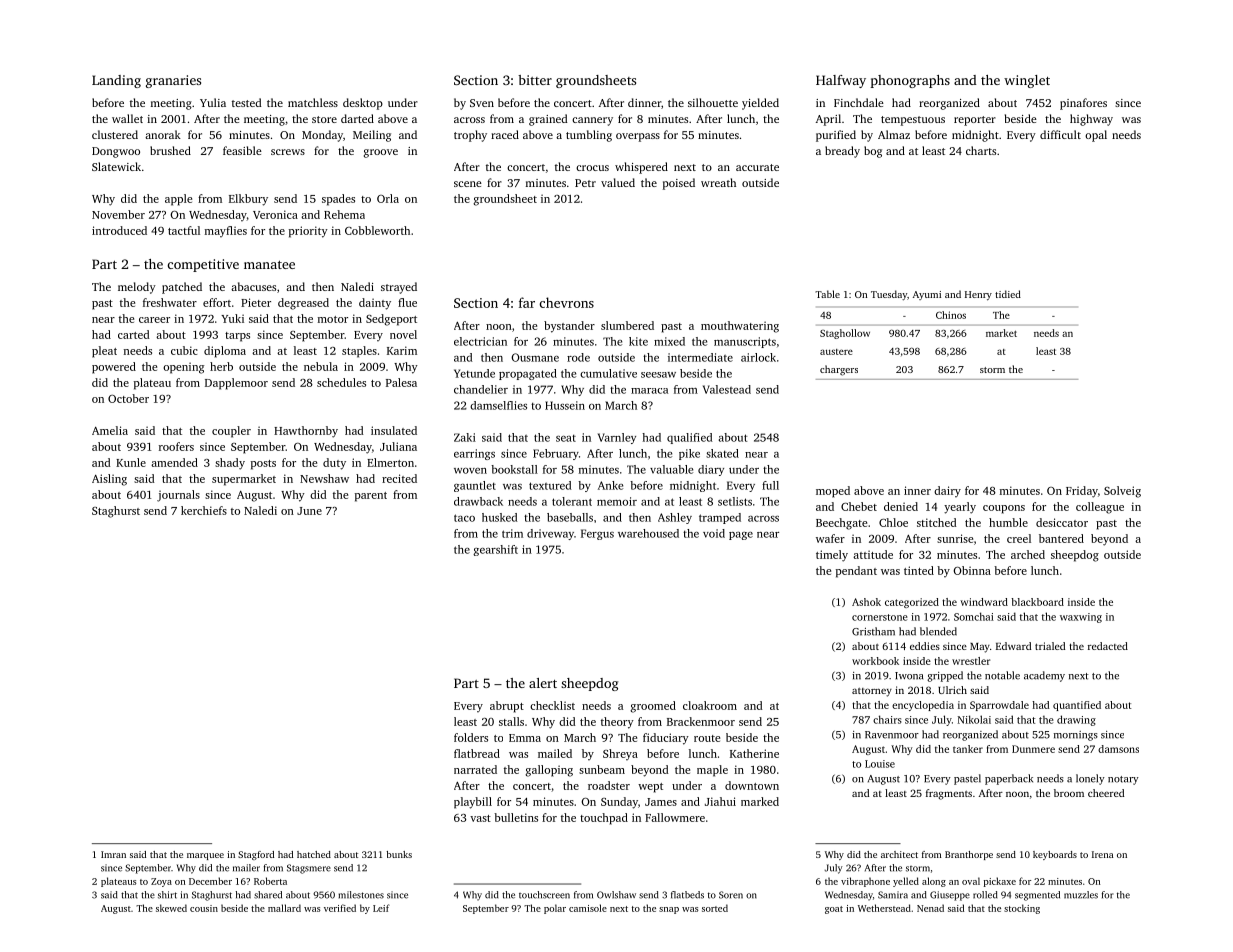  What do you see at coordinates (889, 295) in the document?
I see `Tuesday` at bounding box center [889, 295].
